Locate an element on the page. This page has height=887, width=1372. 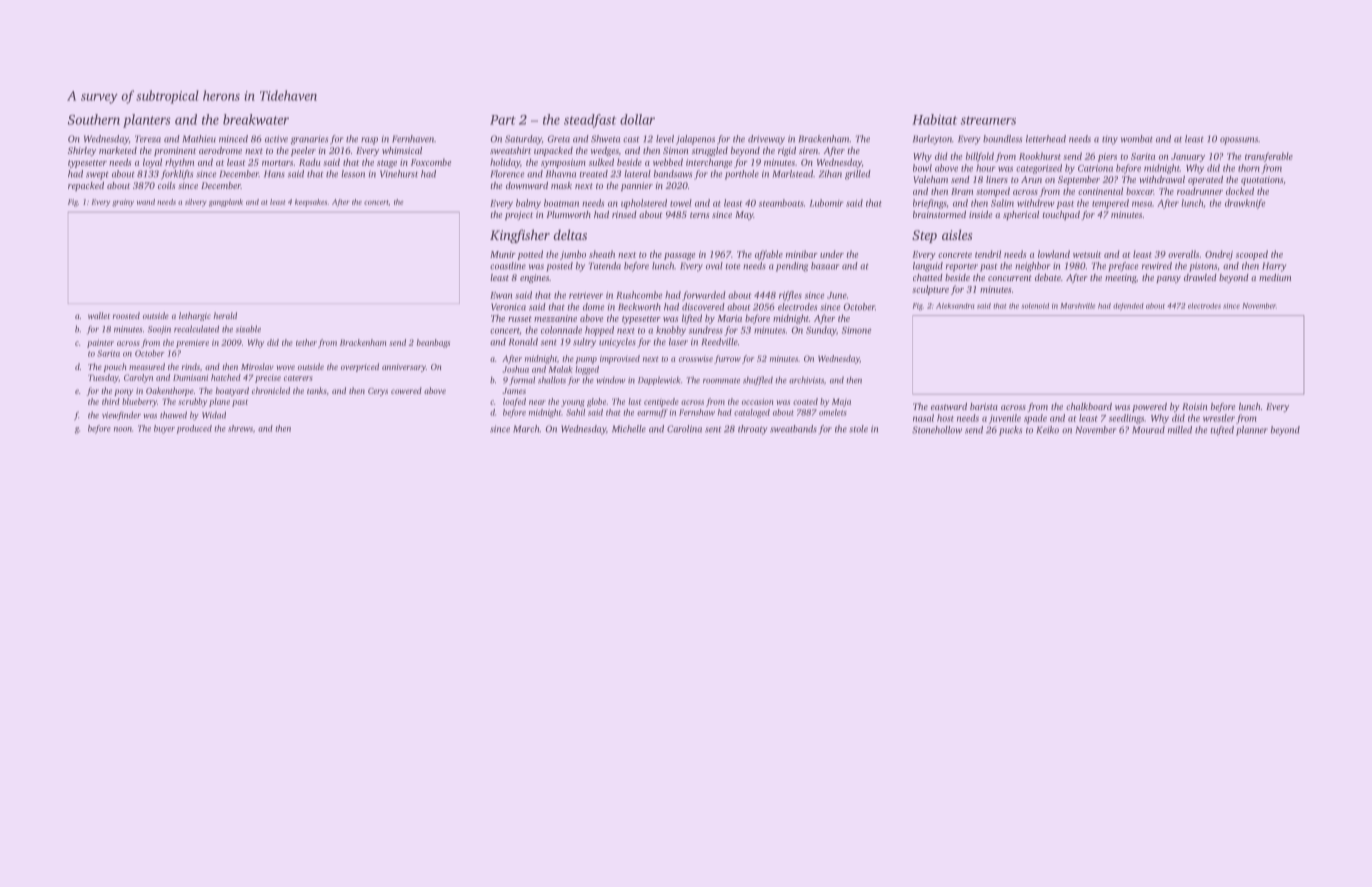
sundress is located at coordinates (706, 330).
